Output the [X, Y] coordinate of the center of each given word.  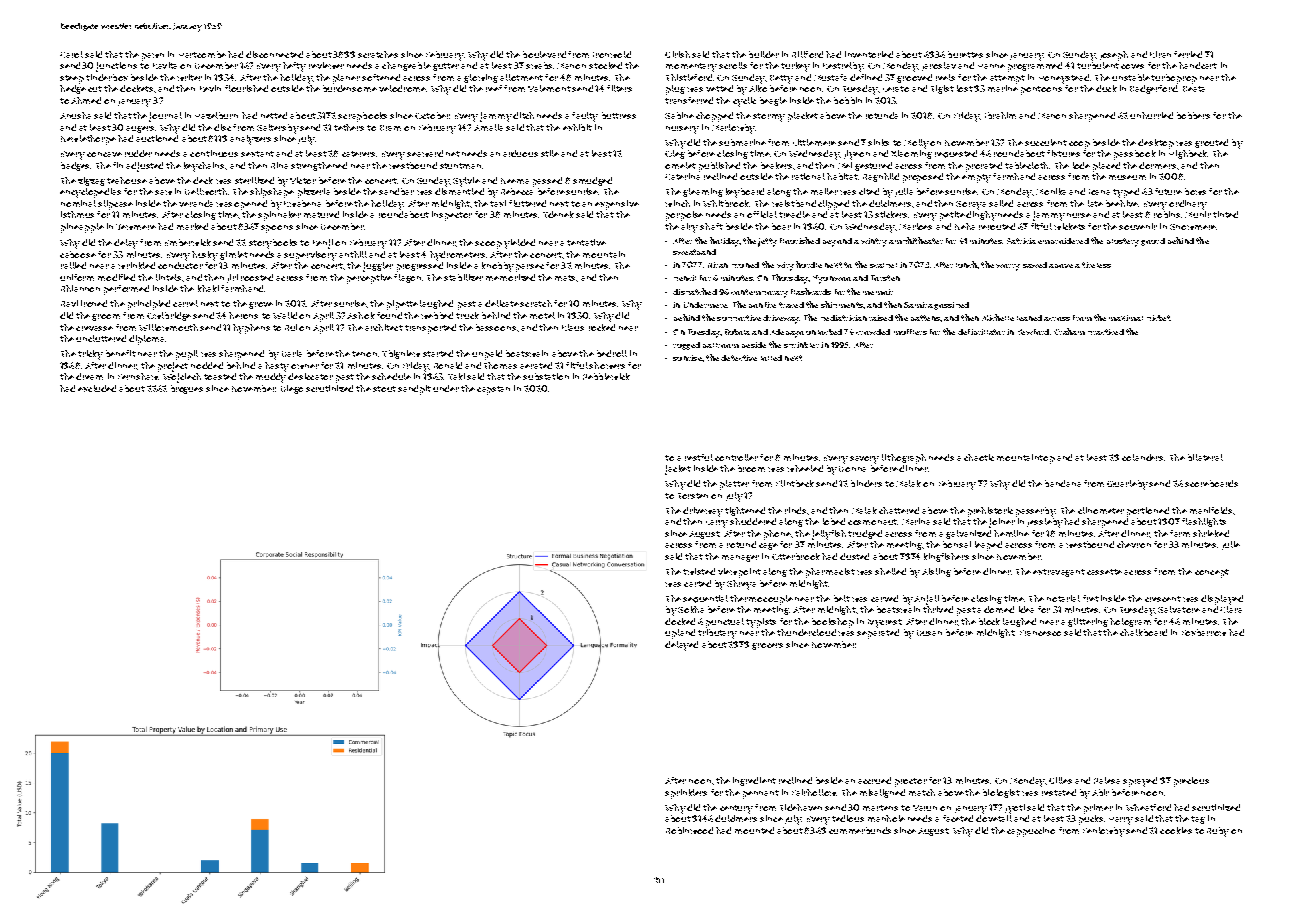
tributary [717, 634]
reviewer [326, 65]
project [173, 367]
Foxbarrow [1204, 632]
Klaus [573, 327]
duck [1106, 88]
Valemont [549, 88]
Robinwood [689, 830]
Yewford [1033, 332]
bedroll [612, 353]
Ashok [361, 315]
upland [680, 634]
